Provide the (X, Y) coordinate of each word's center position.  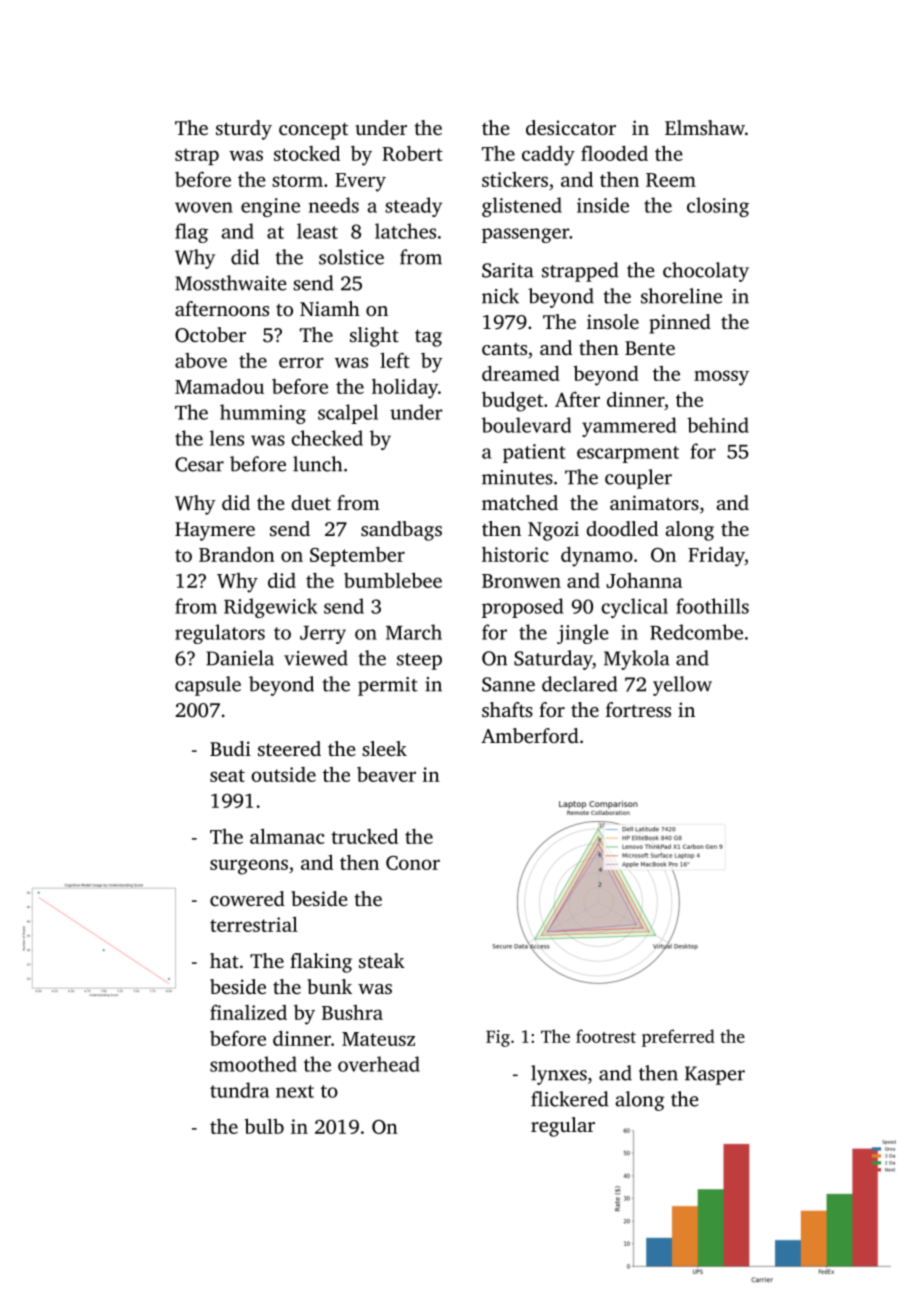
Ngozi (553, 531)
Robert (412, 153)
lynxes (559, 1075)
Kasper (715, 1075)
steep (419, 661)
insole (613, 321)
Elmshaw (705, 127)
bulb (264, 1126)
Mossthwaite (231, 283)
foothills (712, 606)
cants (504, 349)
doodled (622, 528)
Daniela (240, 658)
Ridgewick (270, 608)
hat (224, 960)
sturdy (244, 130)
